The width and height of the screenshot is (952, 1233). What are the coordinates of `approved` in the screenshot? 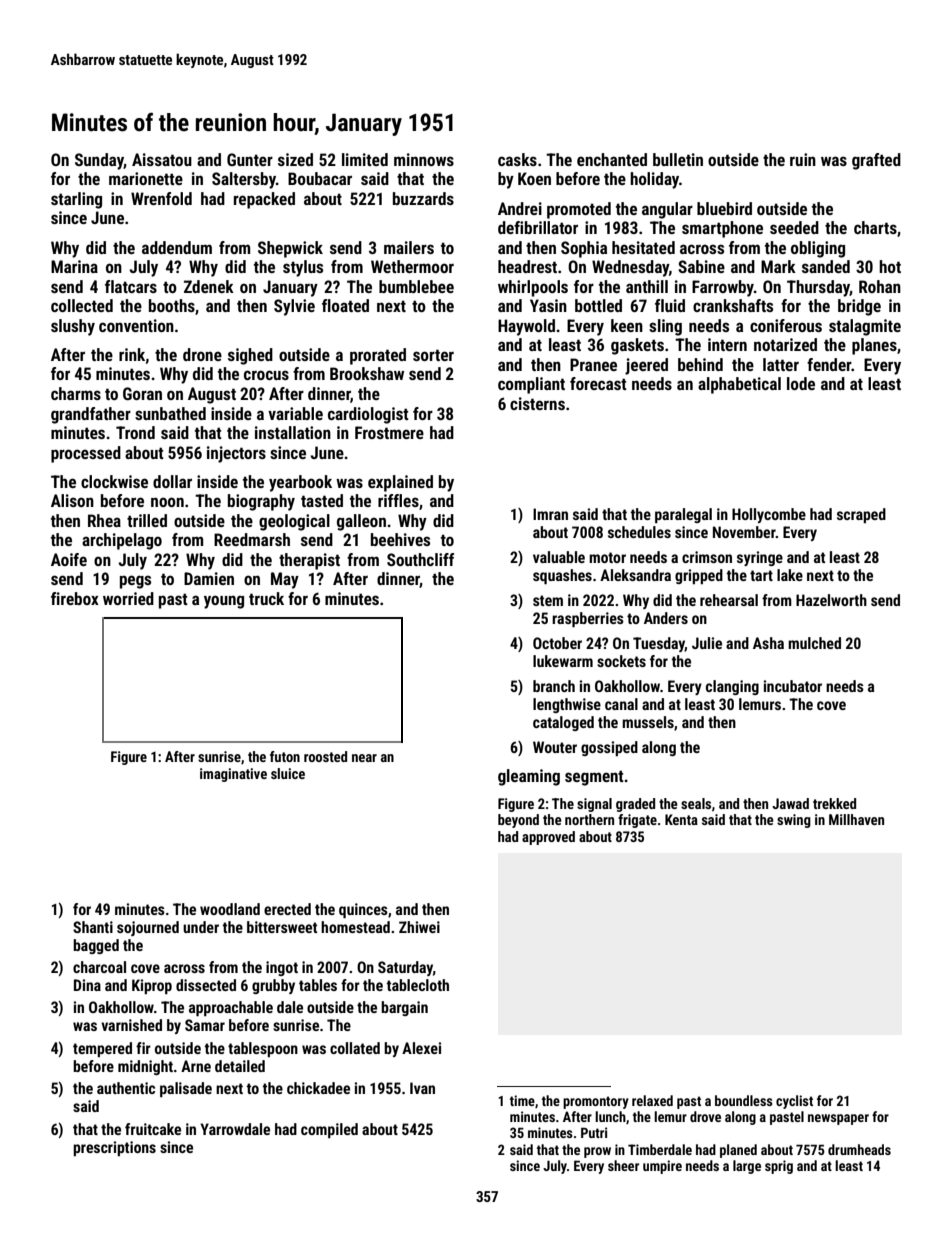 It's located at (548, 838).
